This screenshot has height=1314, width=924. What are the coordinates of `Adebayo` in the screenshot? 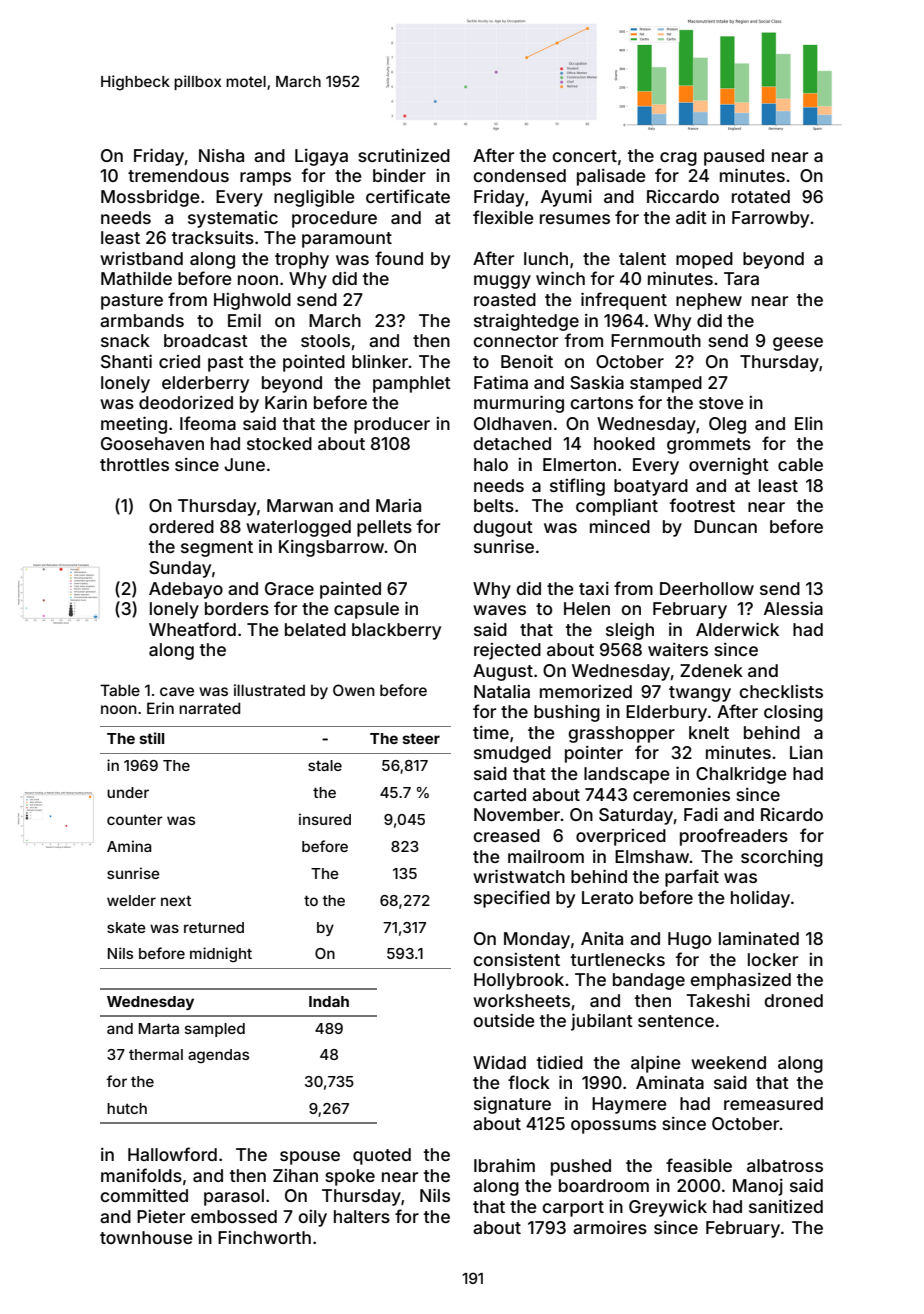 It's located at (186, 590).
